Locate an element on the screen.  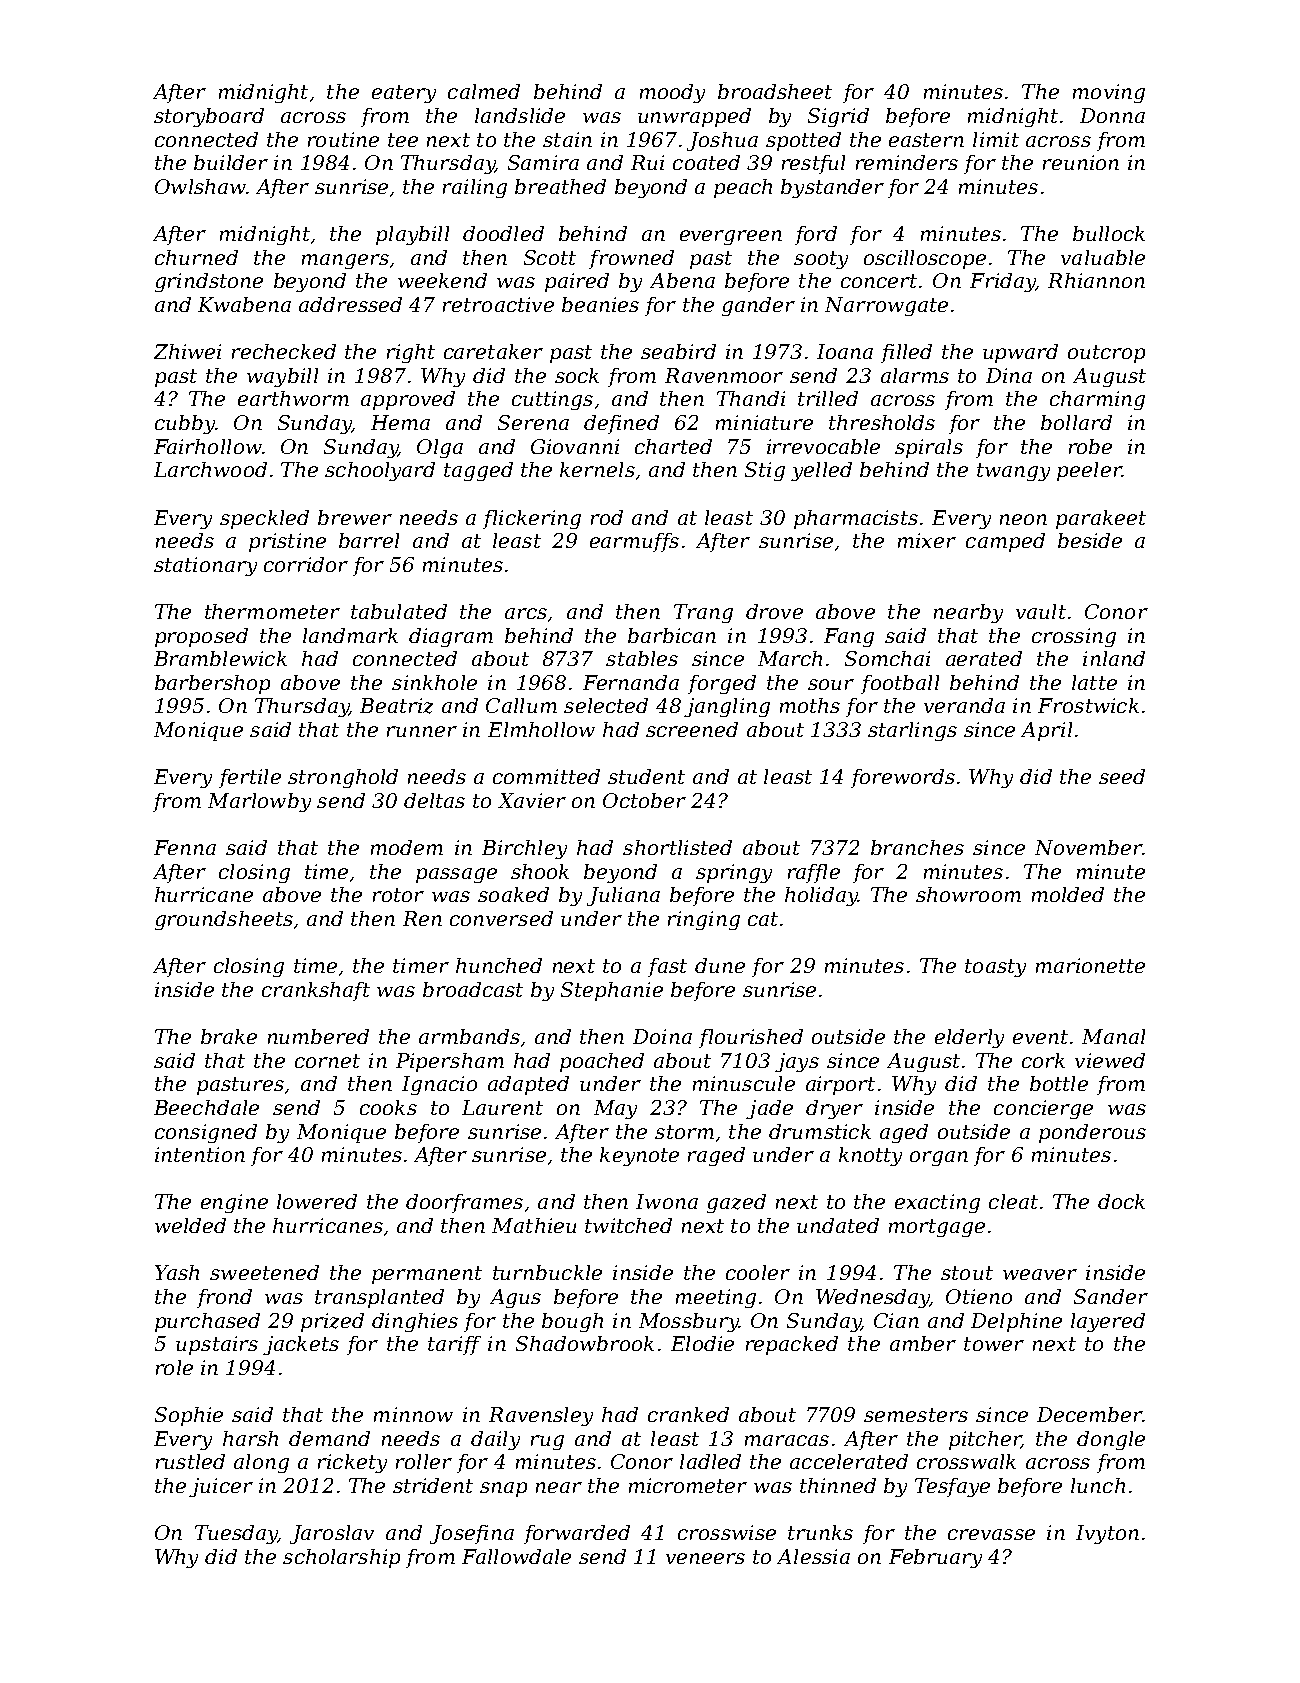
Rui is located at coordinates (647, 162).
